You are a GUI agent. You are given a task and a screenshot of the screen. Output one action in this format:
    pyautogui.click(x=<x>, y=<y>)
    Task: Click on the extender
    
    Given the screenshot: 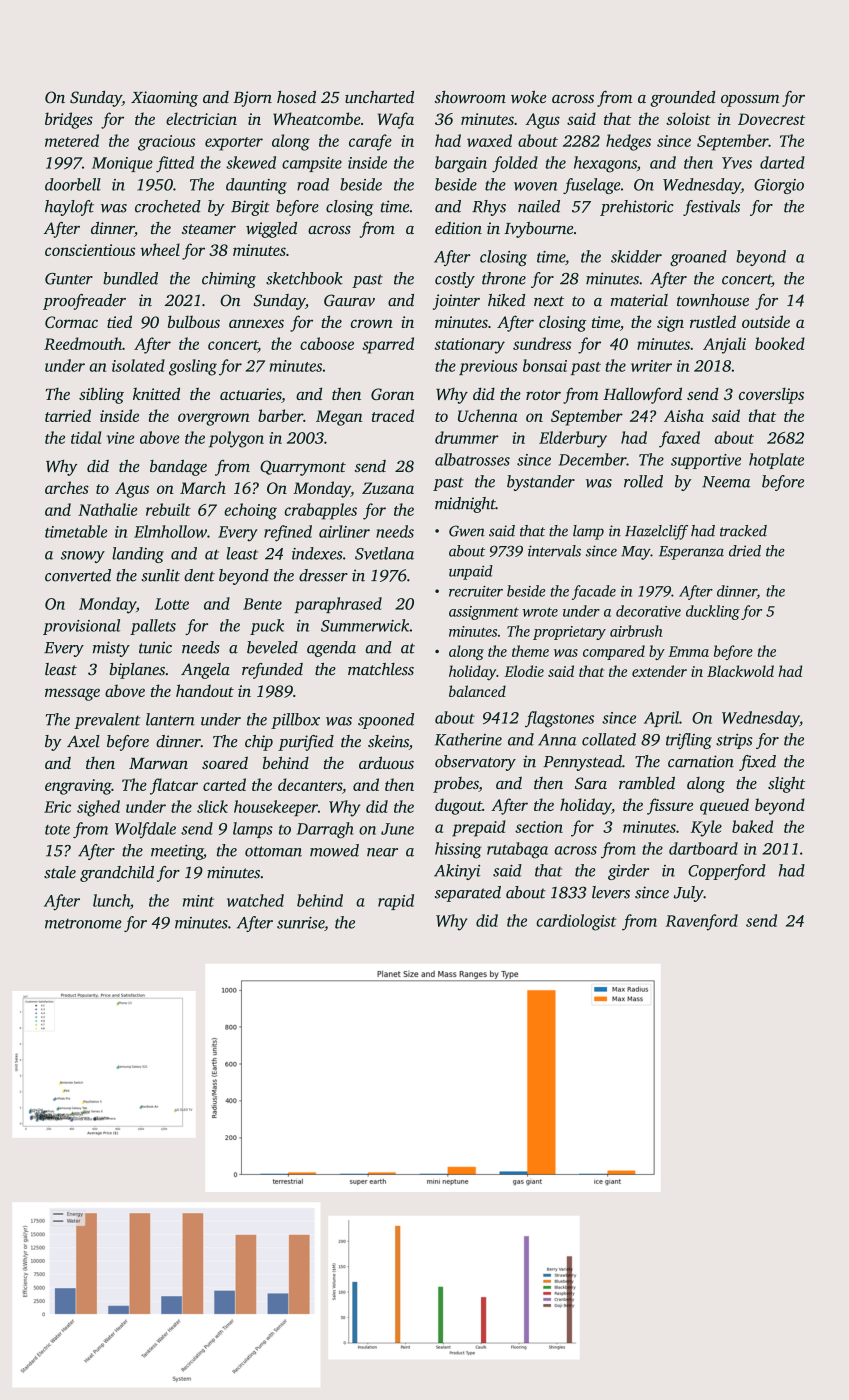 What is the action you would take?
    pyautogui.click(x=659, y=671)
